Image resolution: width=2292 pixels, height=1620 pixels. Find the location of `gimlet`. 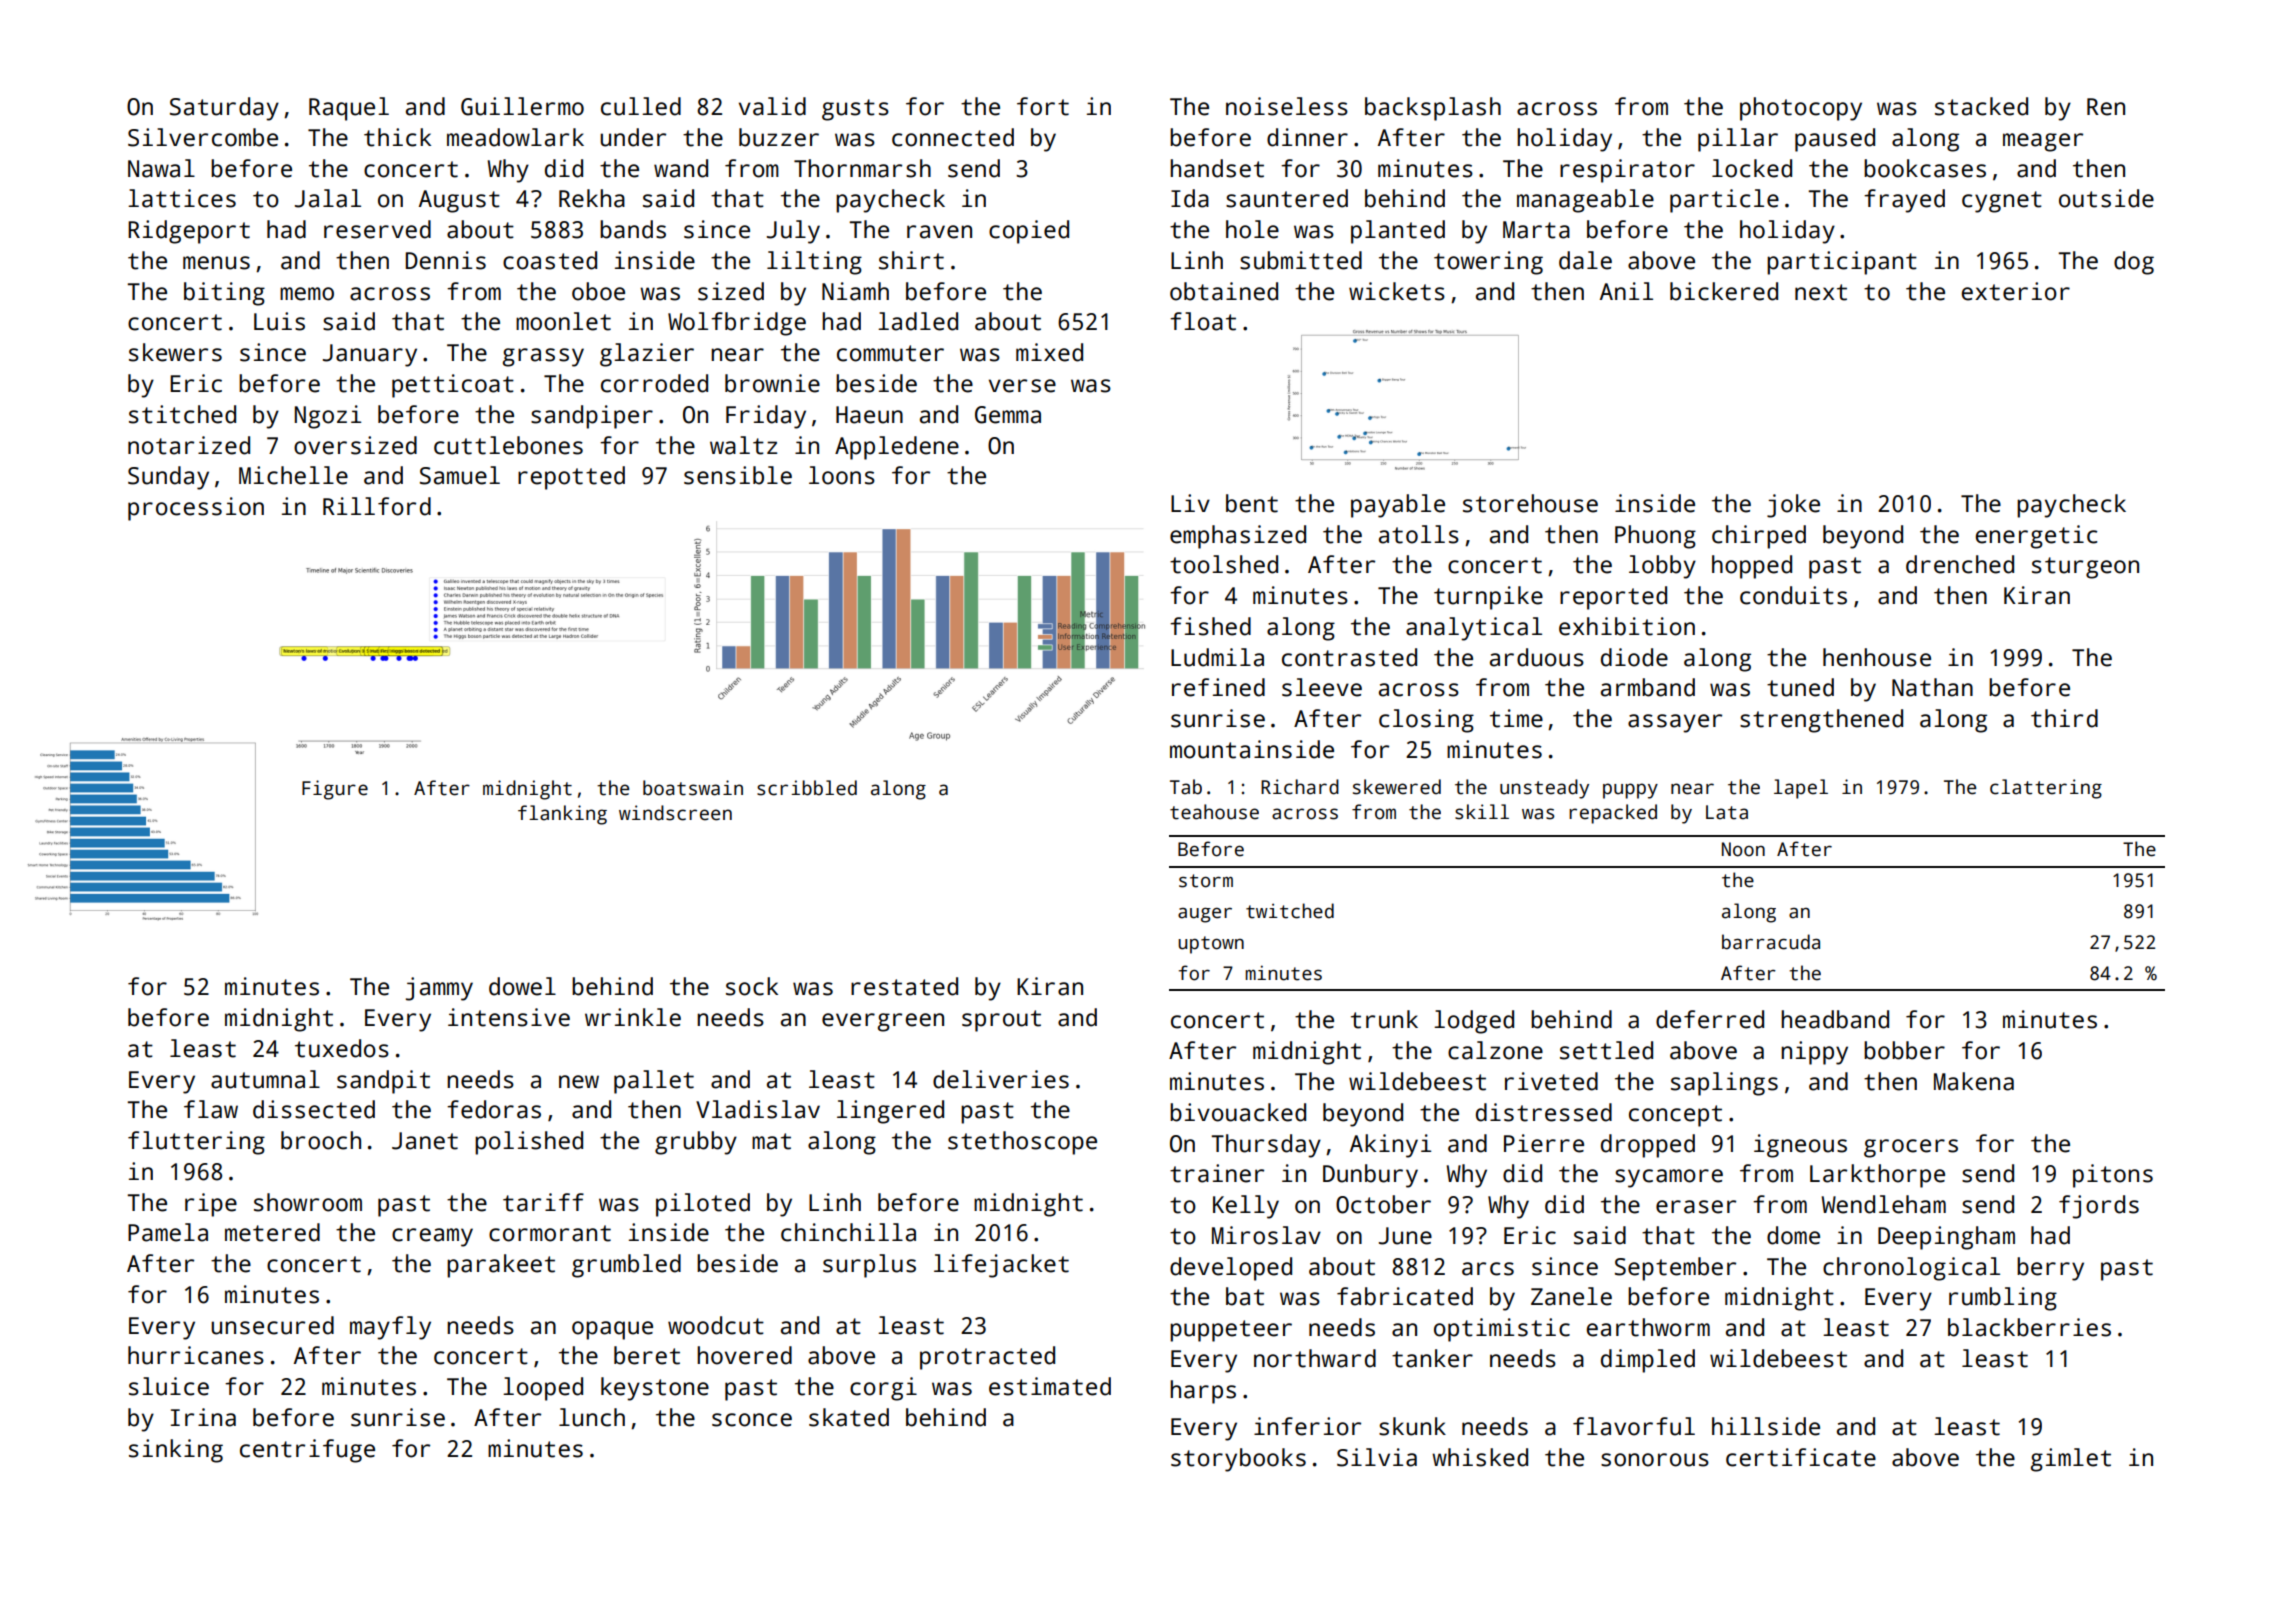

gimlet is located at coordinates (2071, 1460).
